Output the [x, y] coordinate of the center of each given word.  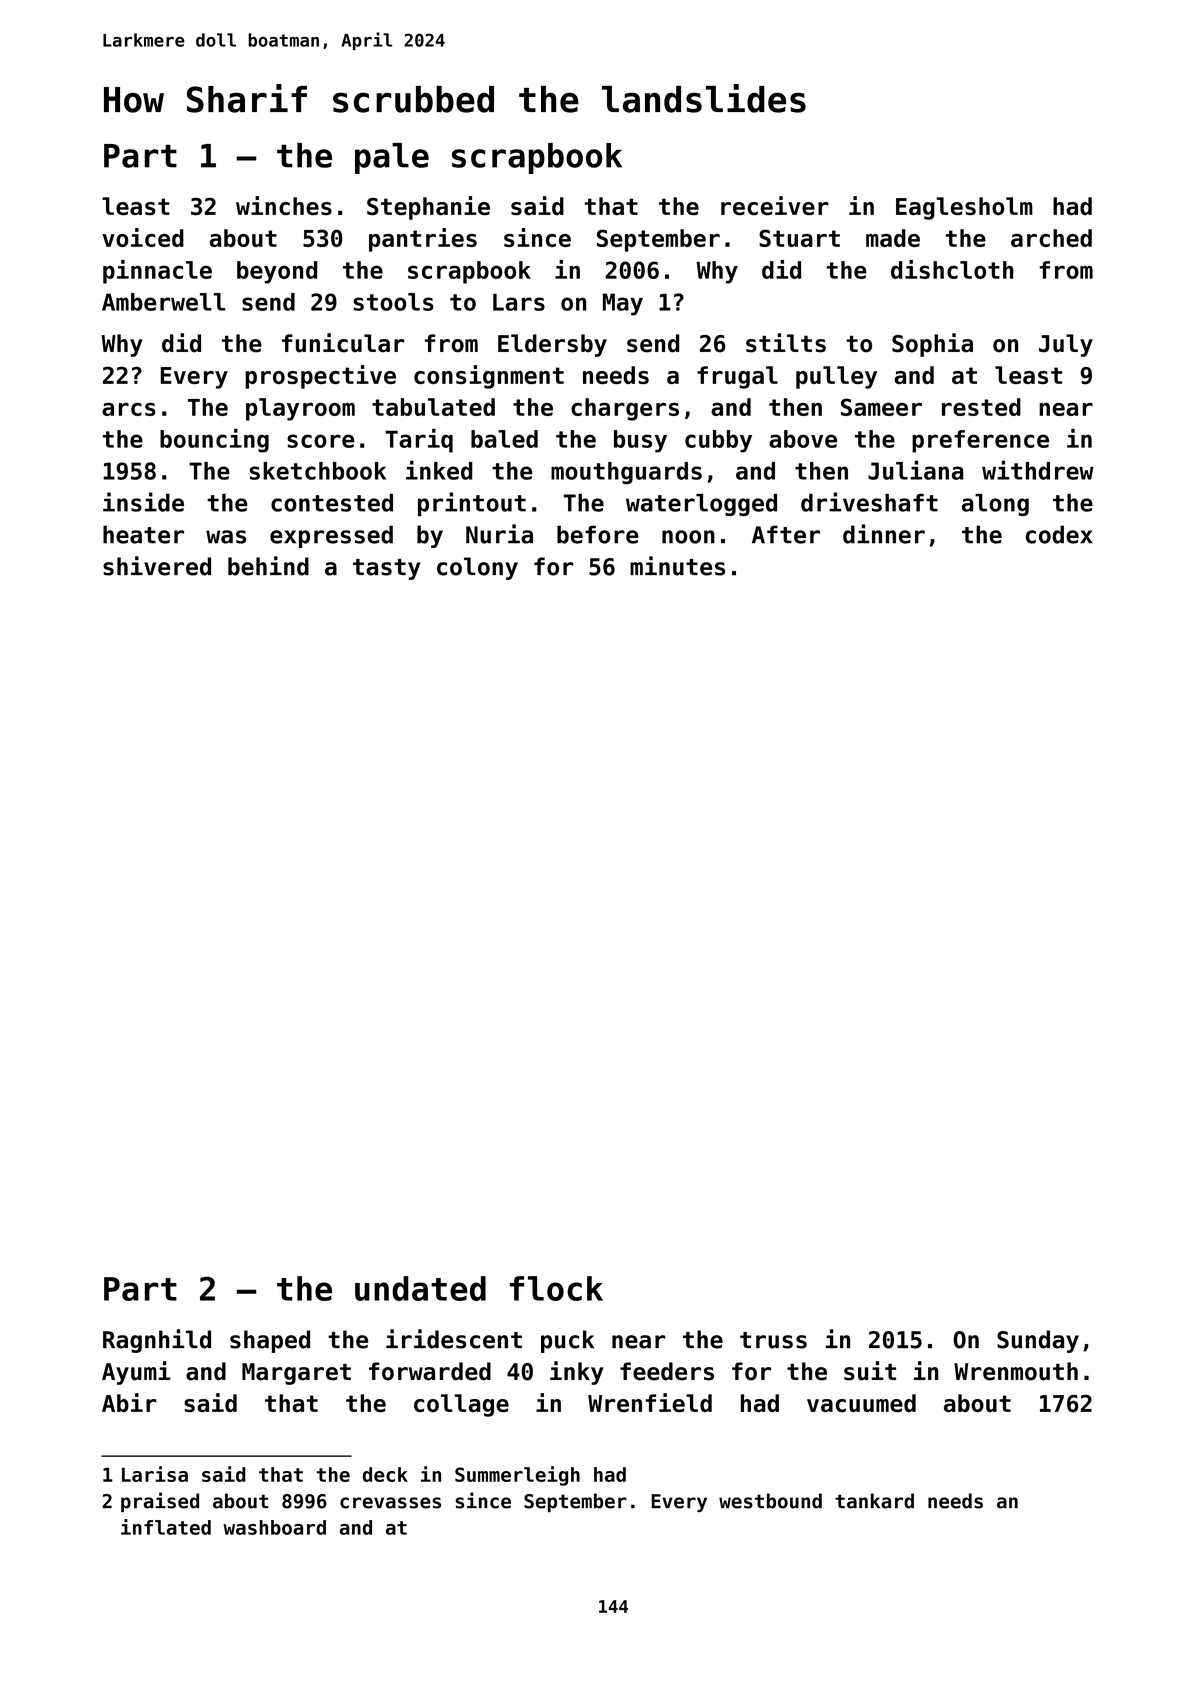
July [1066, 345]
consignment [489, 377]
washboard [274, 1527]
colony [477, 568]
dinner [884, 534]
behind [268, 566]
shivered [157, 566]
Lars [519, 302]
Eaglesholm [964, 208]
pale [392, 158]
